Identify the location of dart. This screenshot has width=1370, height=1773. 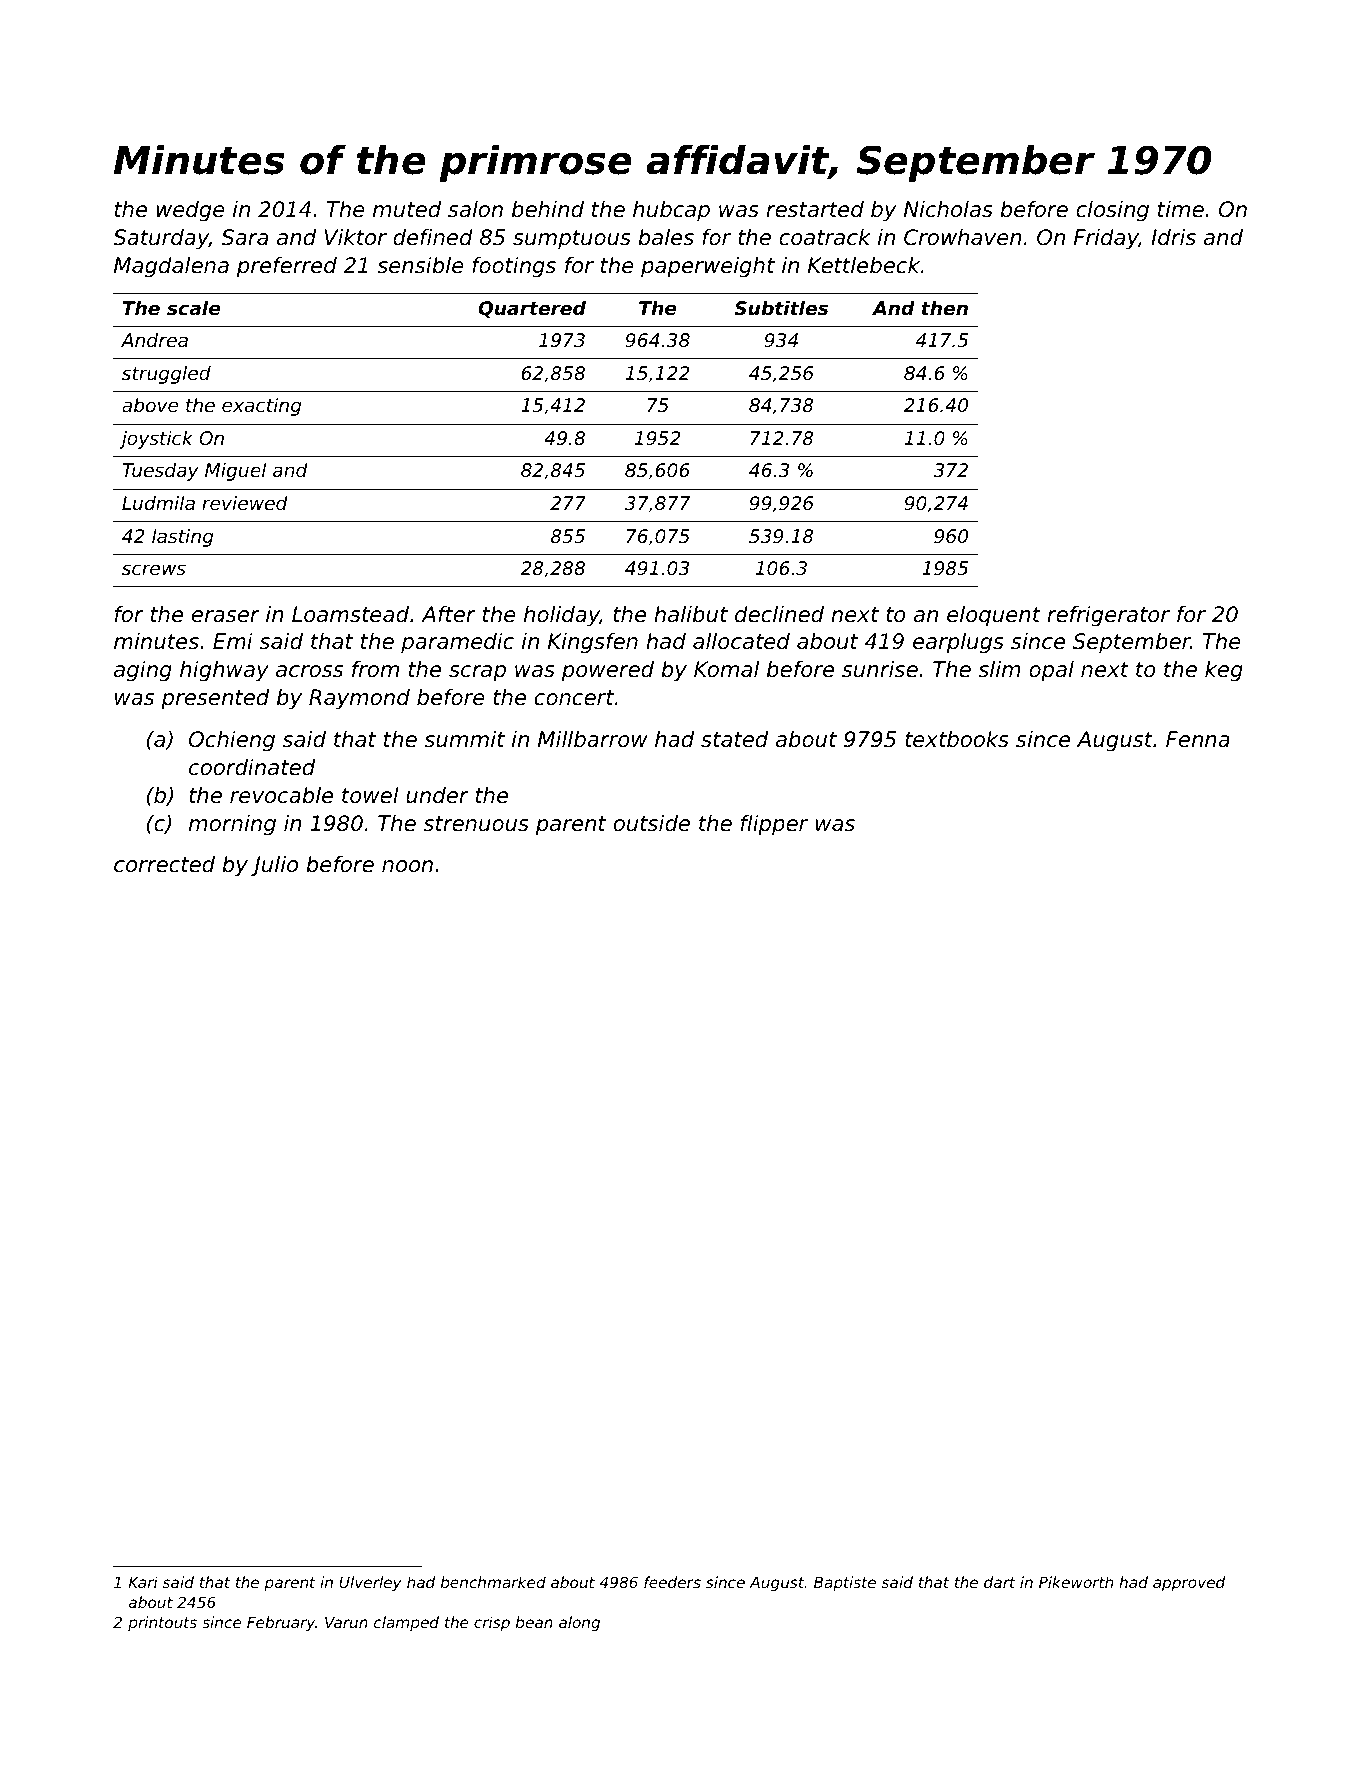
(999, 1582).
